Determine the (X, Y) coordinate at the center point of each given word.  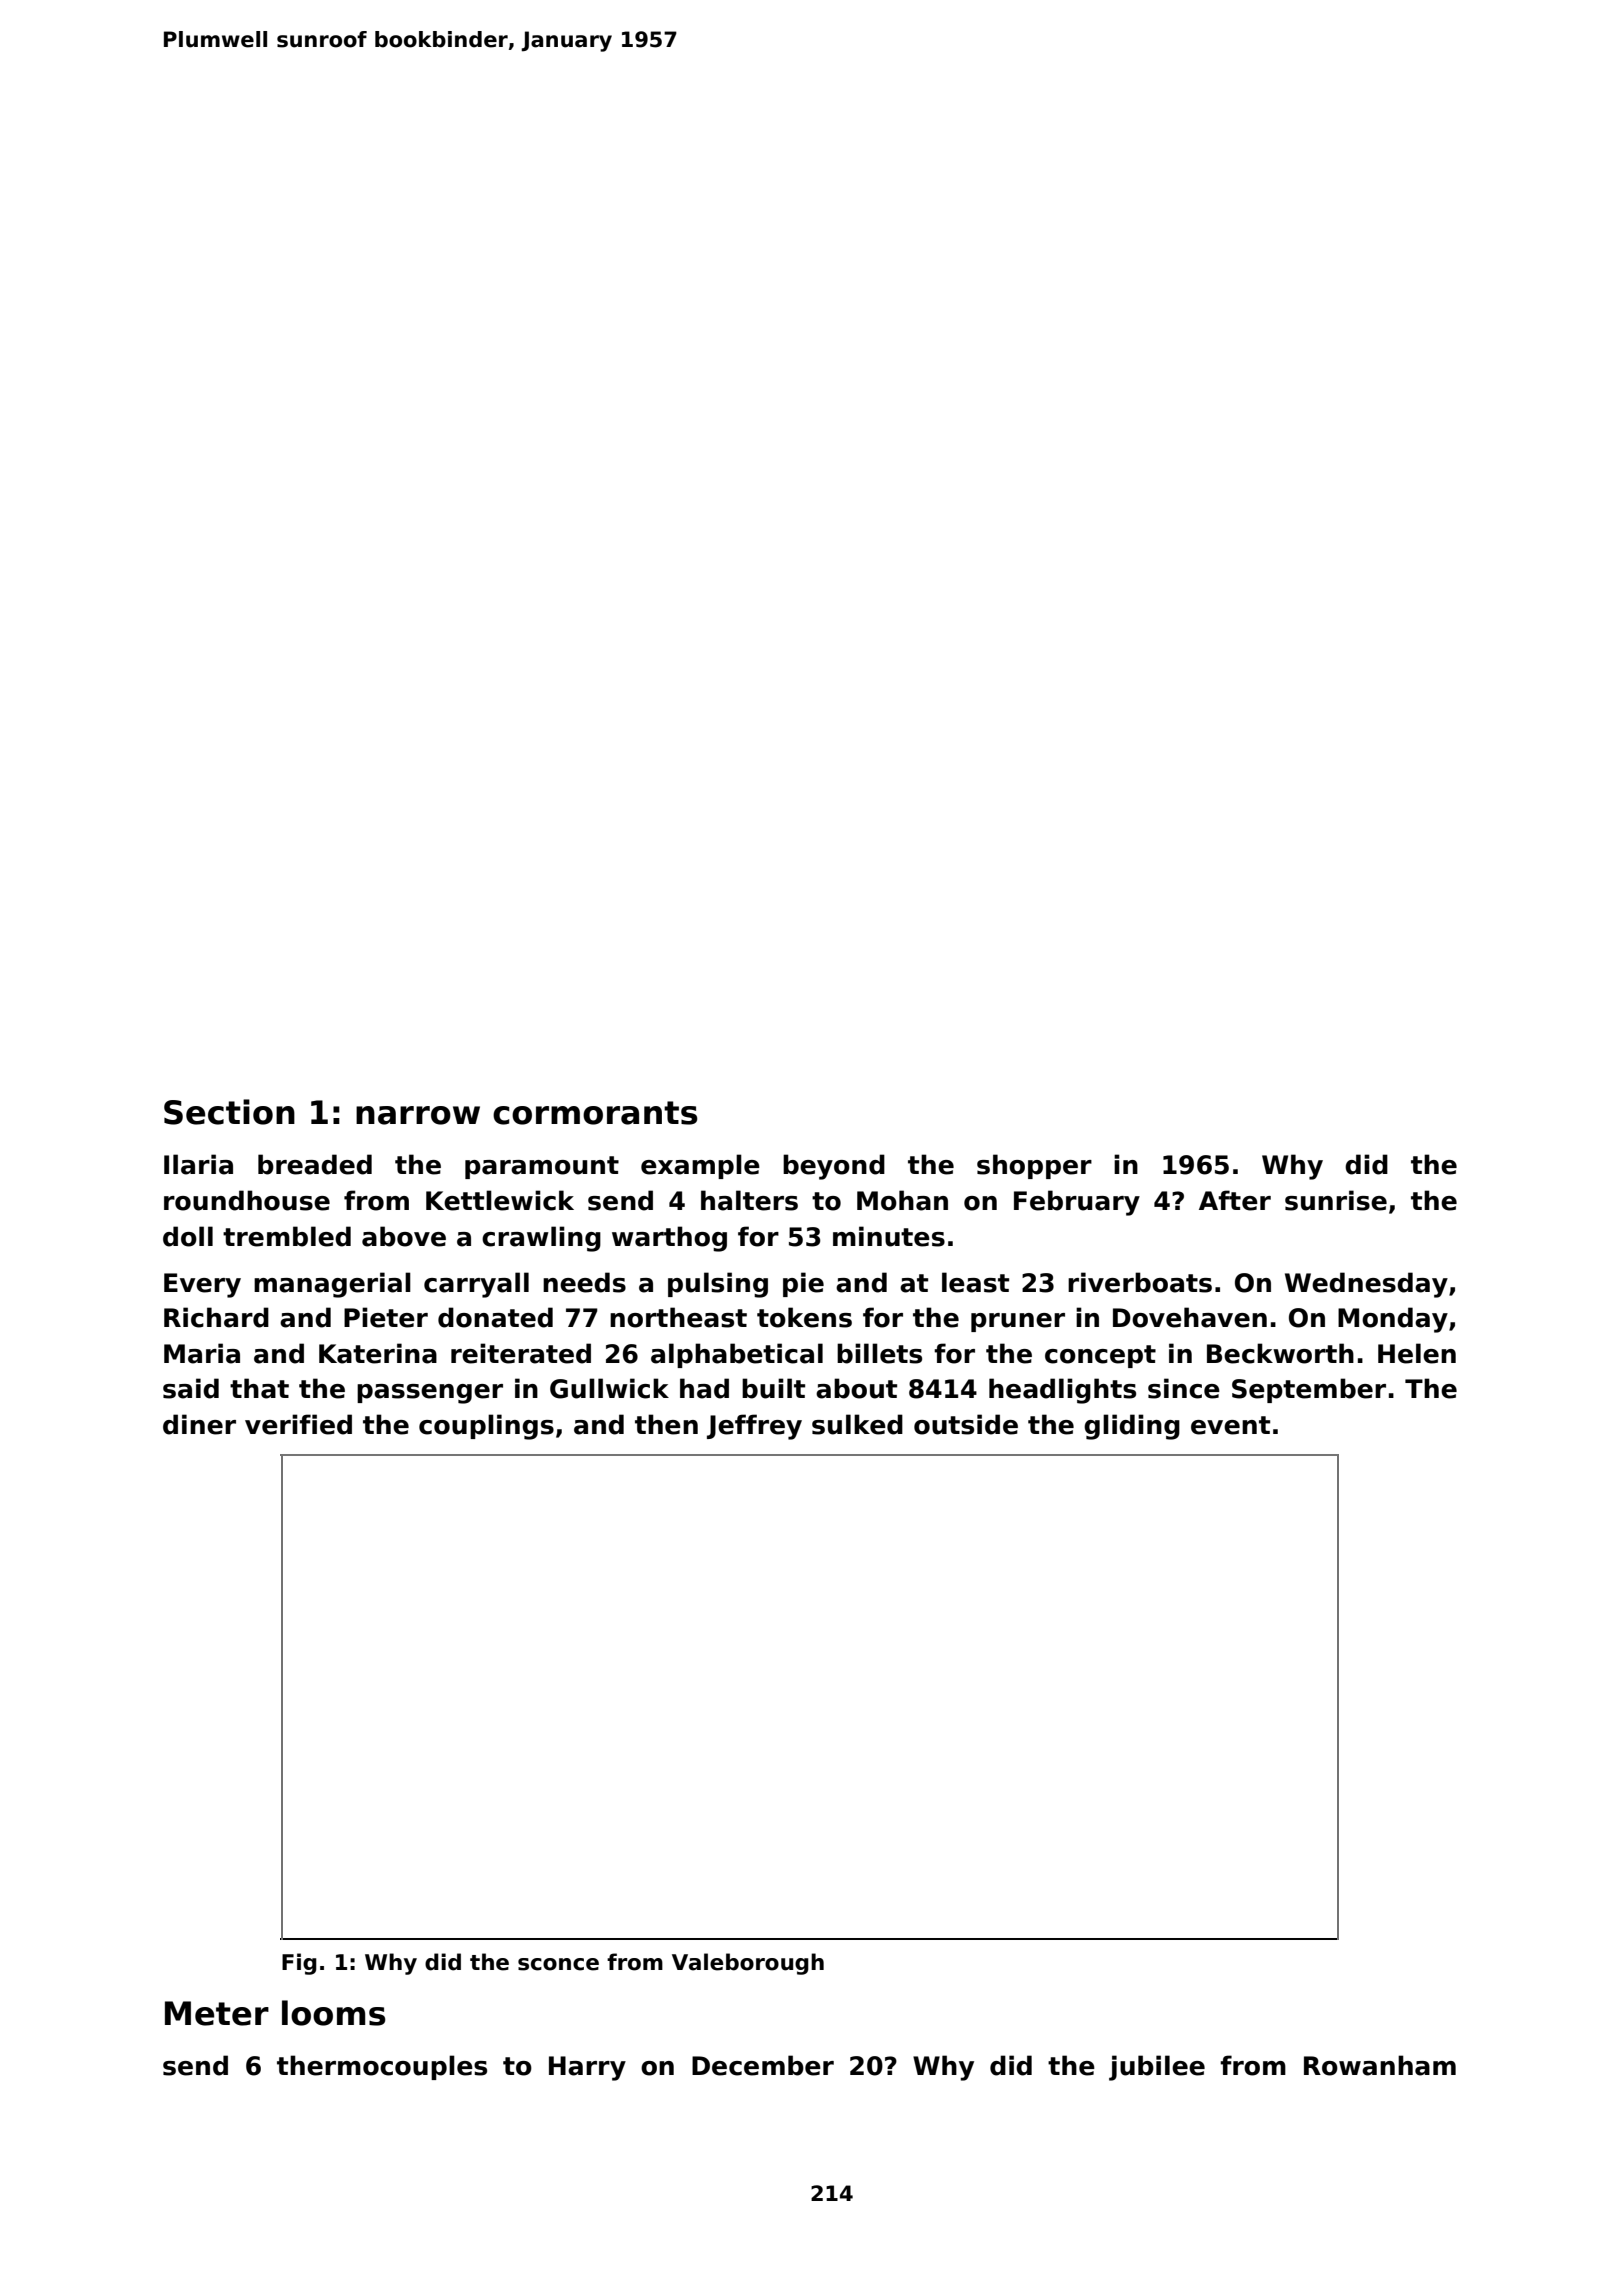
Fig (299, 1964)
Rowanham (1380, 2065)
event (1230, 1425)
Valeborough (748, 1964)
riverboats (1140, 1282)
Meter (217, 2013)
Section (229, 1112)
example (700, 1166)
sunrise (1336, 1200)
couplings (486, 1427)
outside (966, 1424)
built (773, 1388)
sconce (558, 1964)
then (666, 1424)
